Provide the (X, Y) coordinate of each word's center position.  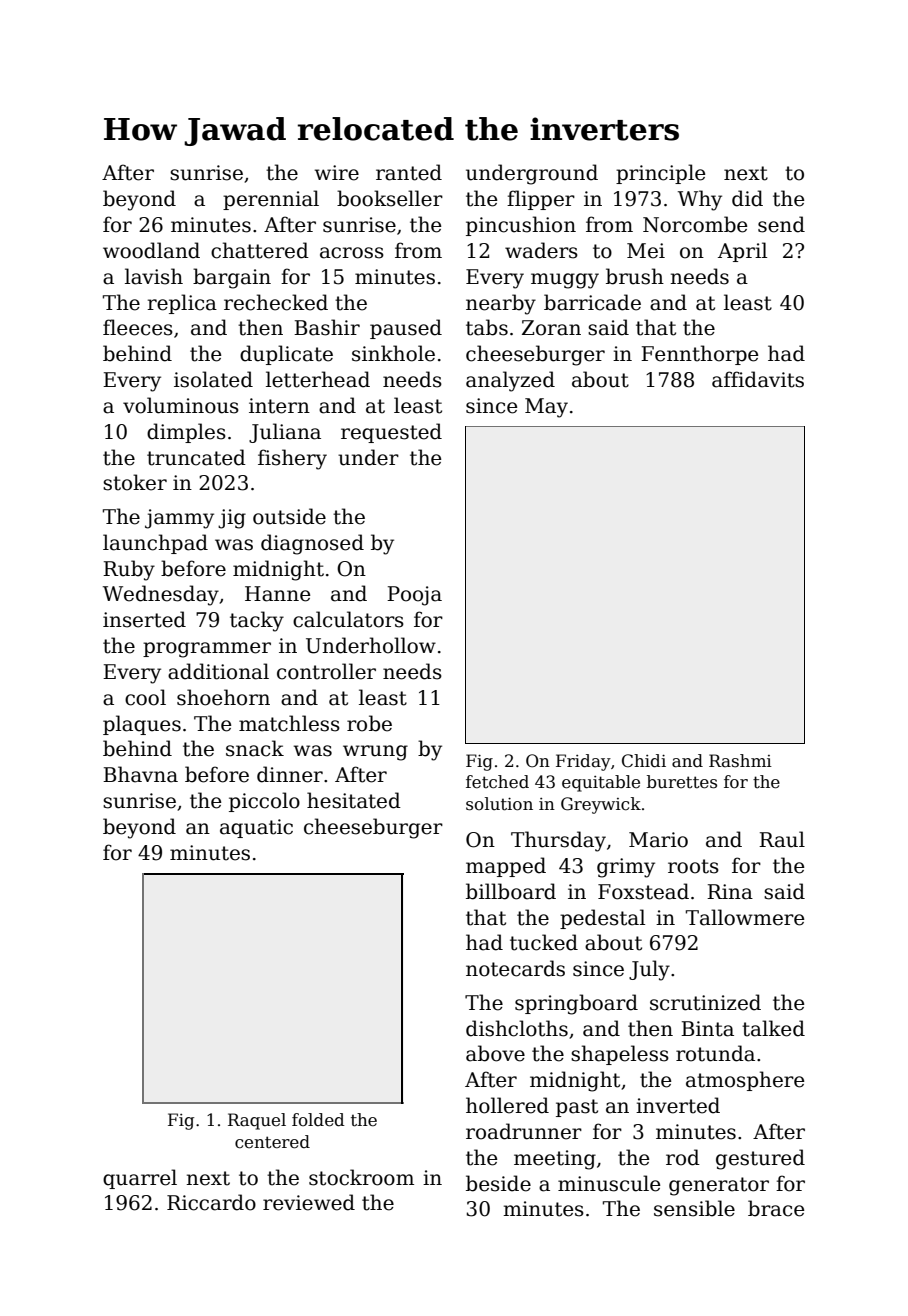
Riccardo (211, 1202)
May (546, 408)
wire (337, 173)
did (747, 198)
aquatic (256, 828)
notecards (515, 968)
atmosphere (745, 1081)
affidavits (758, 379)
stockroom (361, 1177)
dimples (186, 433)
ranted (409, 172)
